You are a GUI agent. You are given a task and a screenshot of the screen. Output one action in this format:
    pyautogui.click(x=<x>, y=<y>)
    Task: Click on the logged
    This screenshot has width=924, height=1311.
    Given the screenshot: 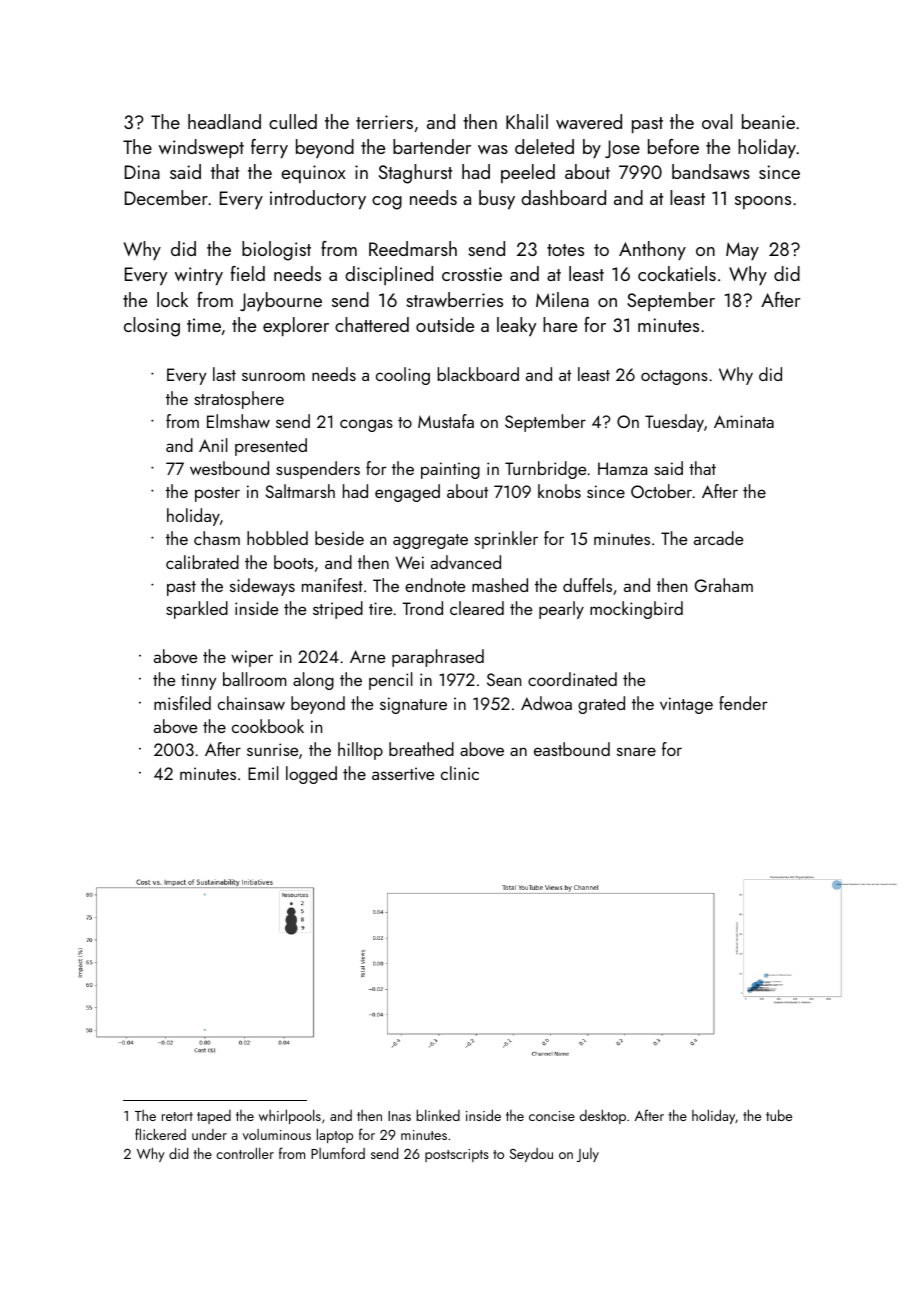 What is the action you would take?
    pyautogui.click(x=311, y=775)
